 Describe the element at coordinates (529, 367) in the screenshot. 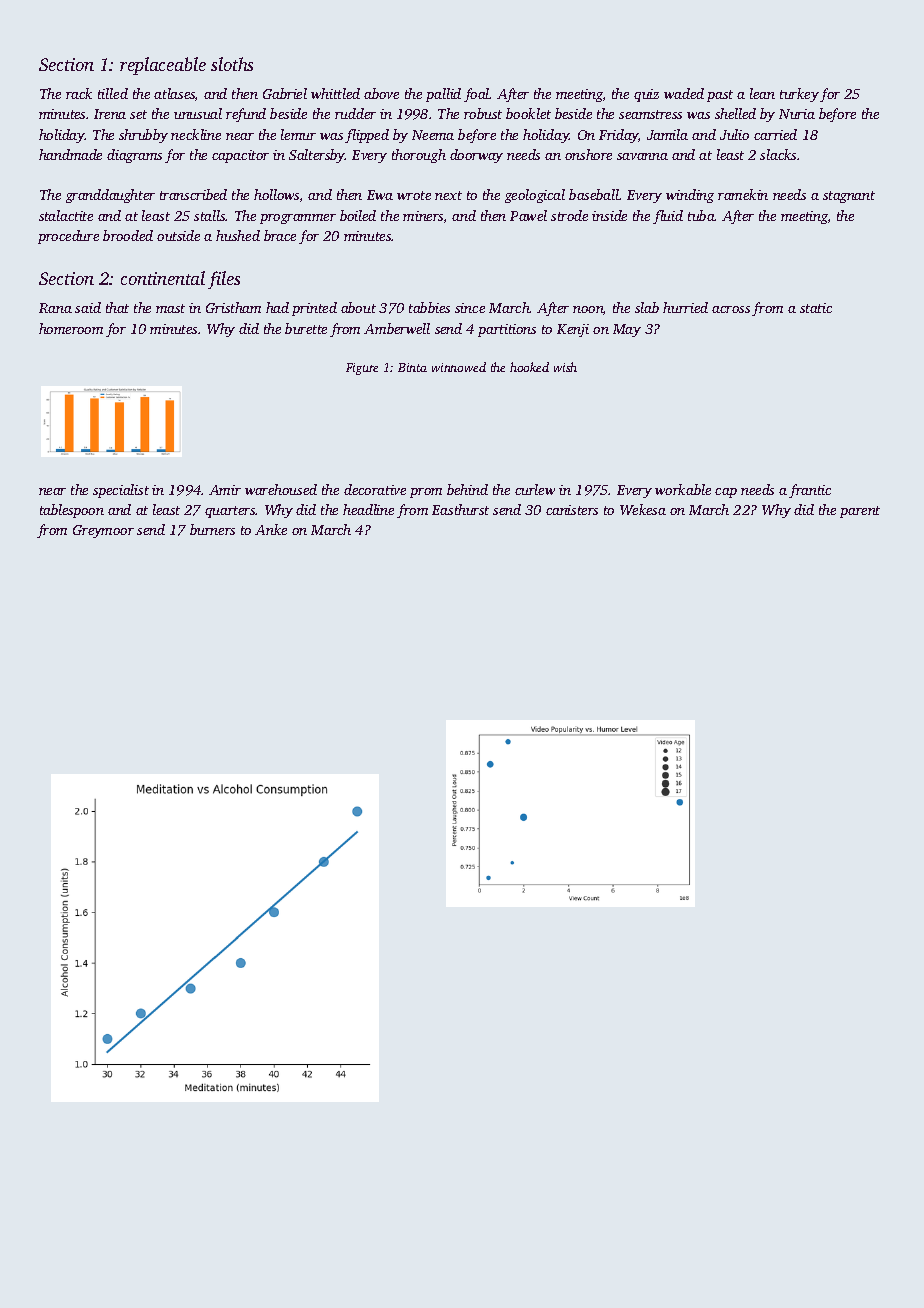

I see `hooked` at that location.
